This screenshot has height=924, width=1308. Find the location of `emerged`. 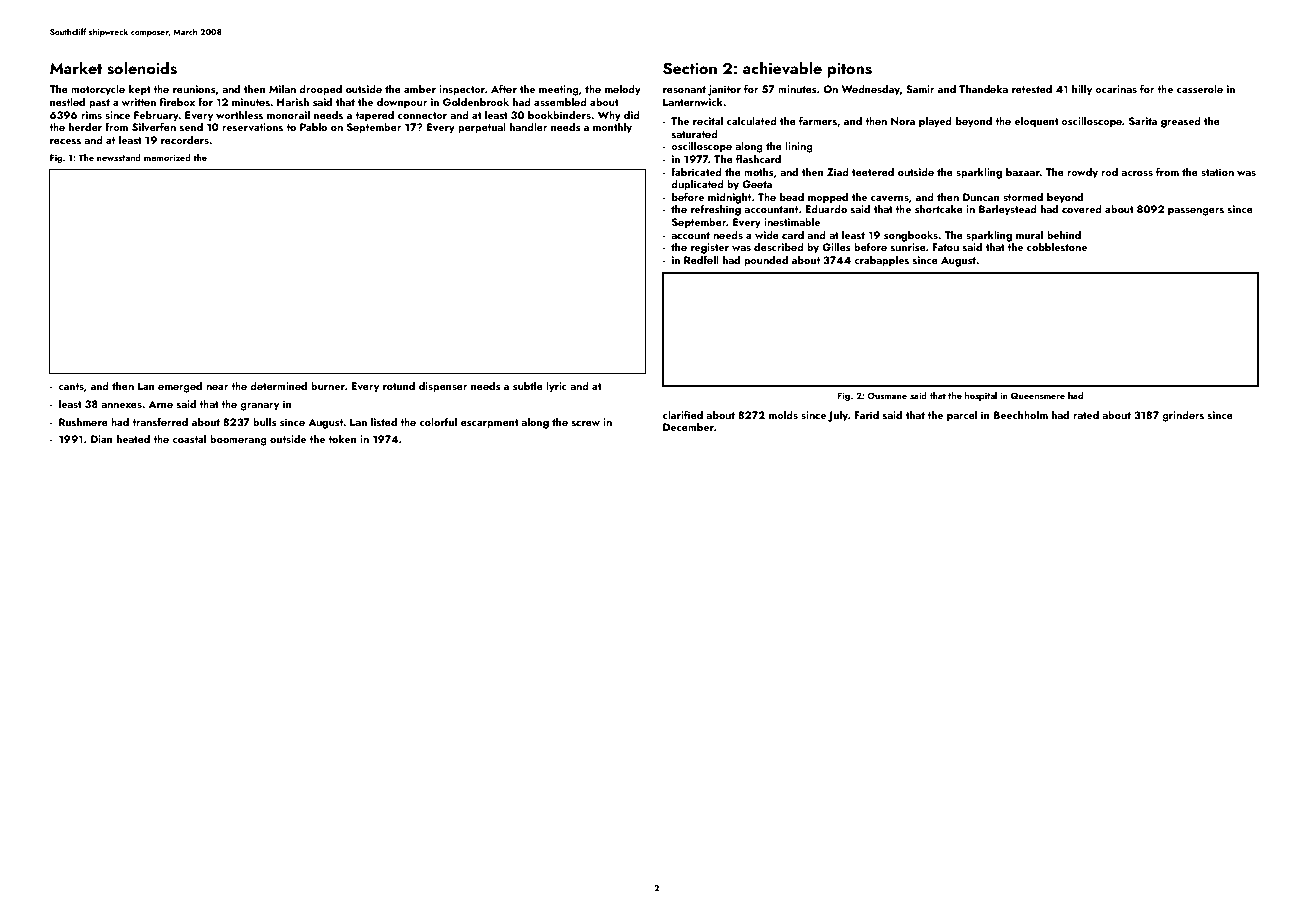

emerged is located at coordinates (180, 387).
